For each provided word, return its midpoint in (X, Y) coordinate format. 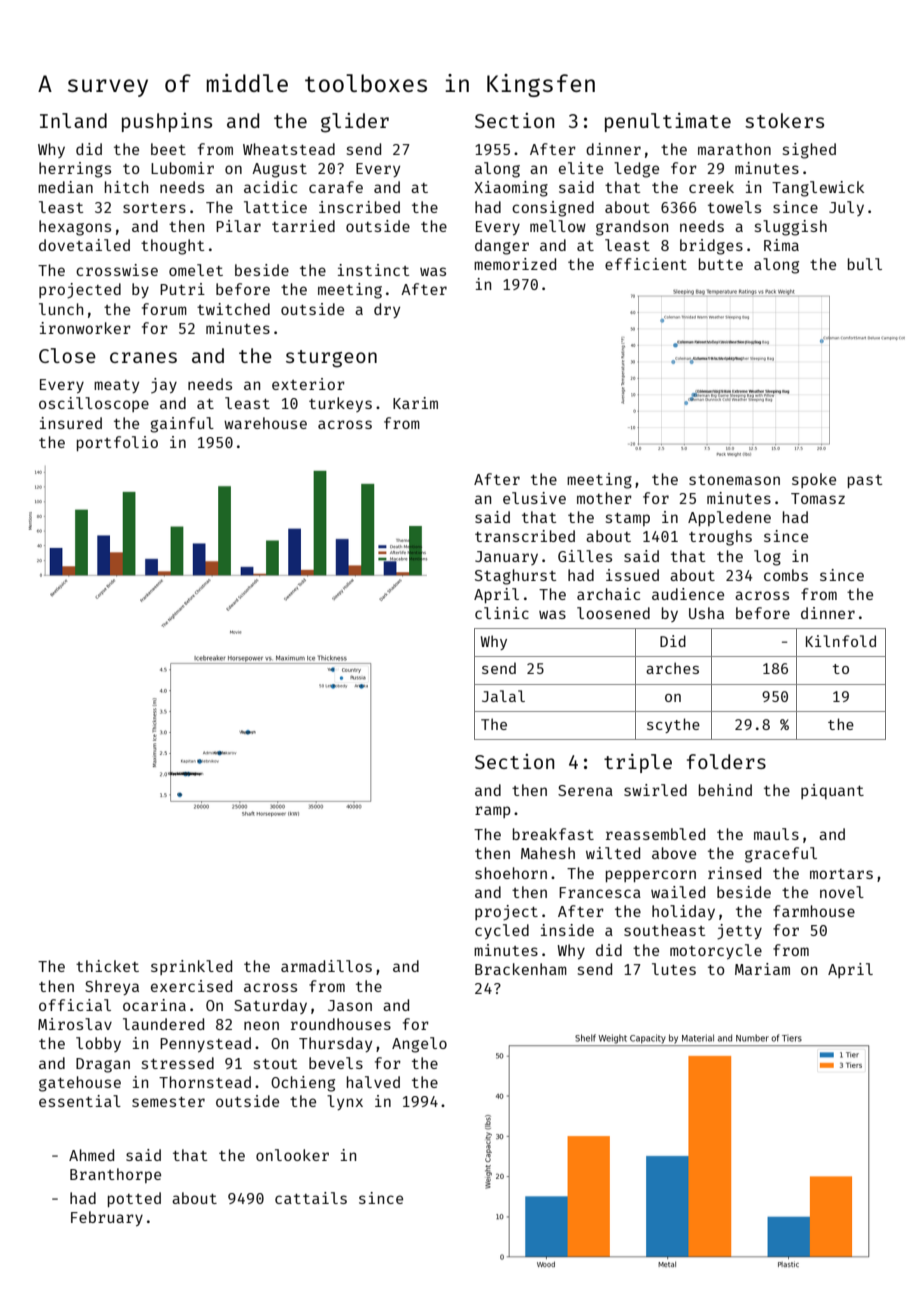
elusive (534, 498)
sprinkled (191, 967)
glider (355, 123)
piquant (832, 791)
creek (711, 187)
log (767, 558)
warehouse (265, 423)
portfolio (117, 443)
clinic (502, 613)
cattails (311, 1198)
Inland (73, 120)
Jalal (503, 696)
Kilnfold (841, 641)
